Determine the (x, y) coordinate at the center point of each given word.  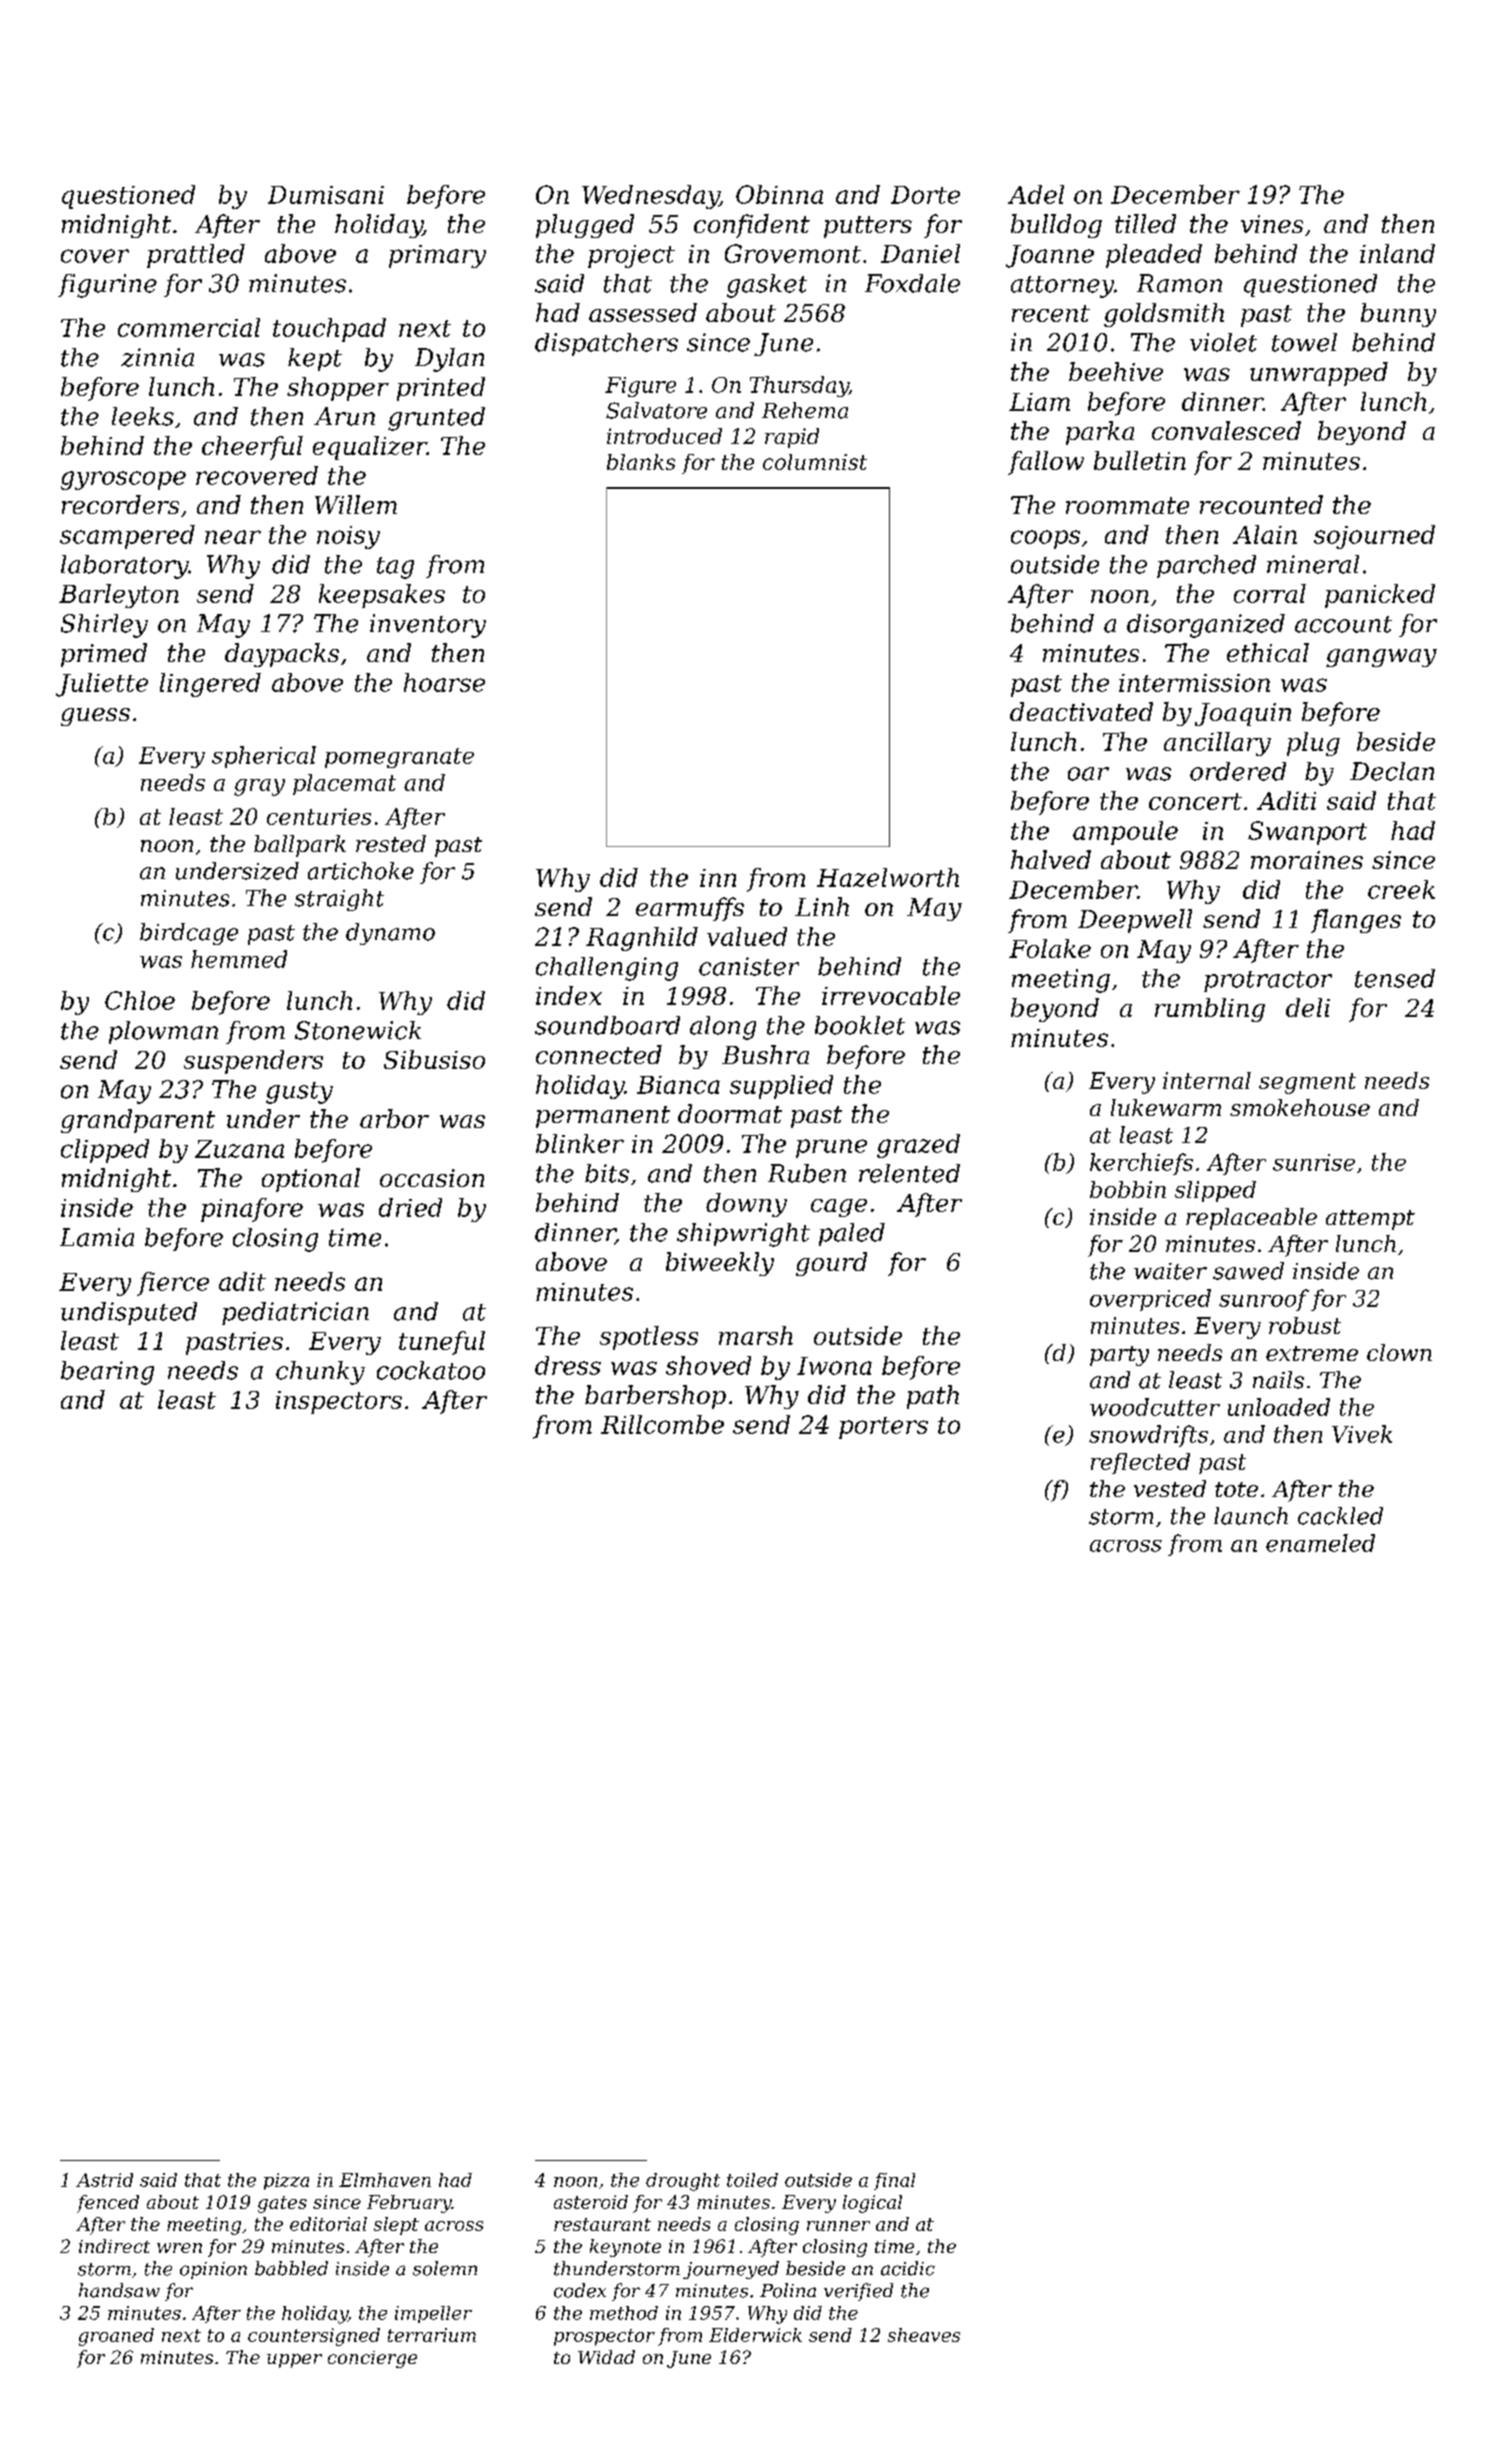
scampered (127, 537)
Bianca (678, 1085)
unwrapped (1319, 374)
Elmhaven (385, 2180)
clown (1399, 1352)
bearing (107, 1373)
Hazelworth (888, 877)
